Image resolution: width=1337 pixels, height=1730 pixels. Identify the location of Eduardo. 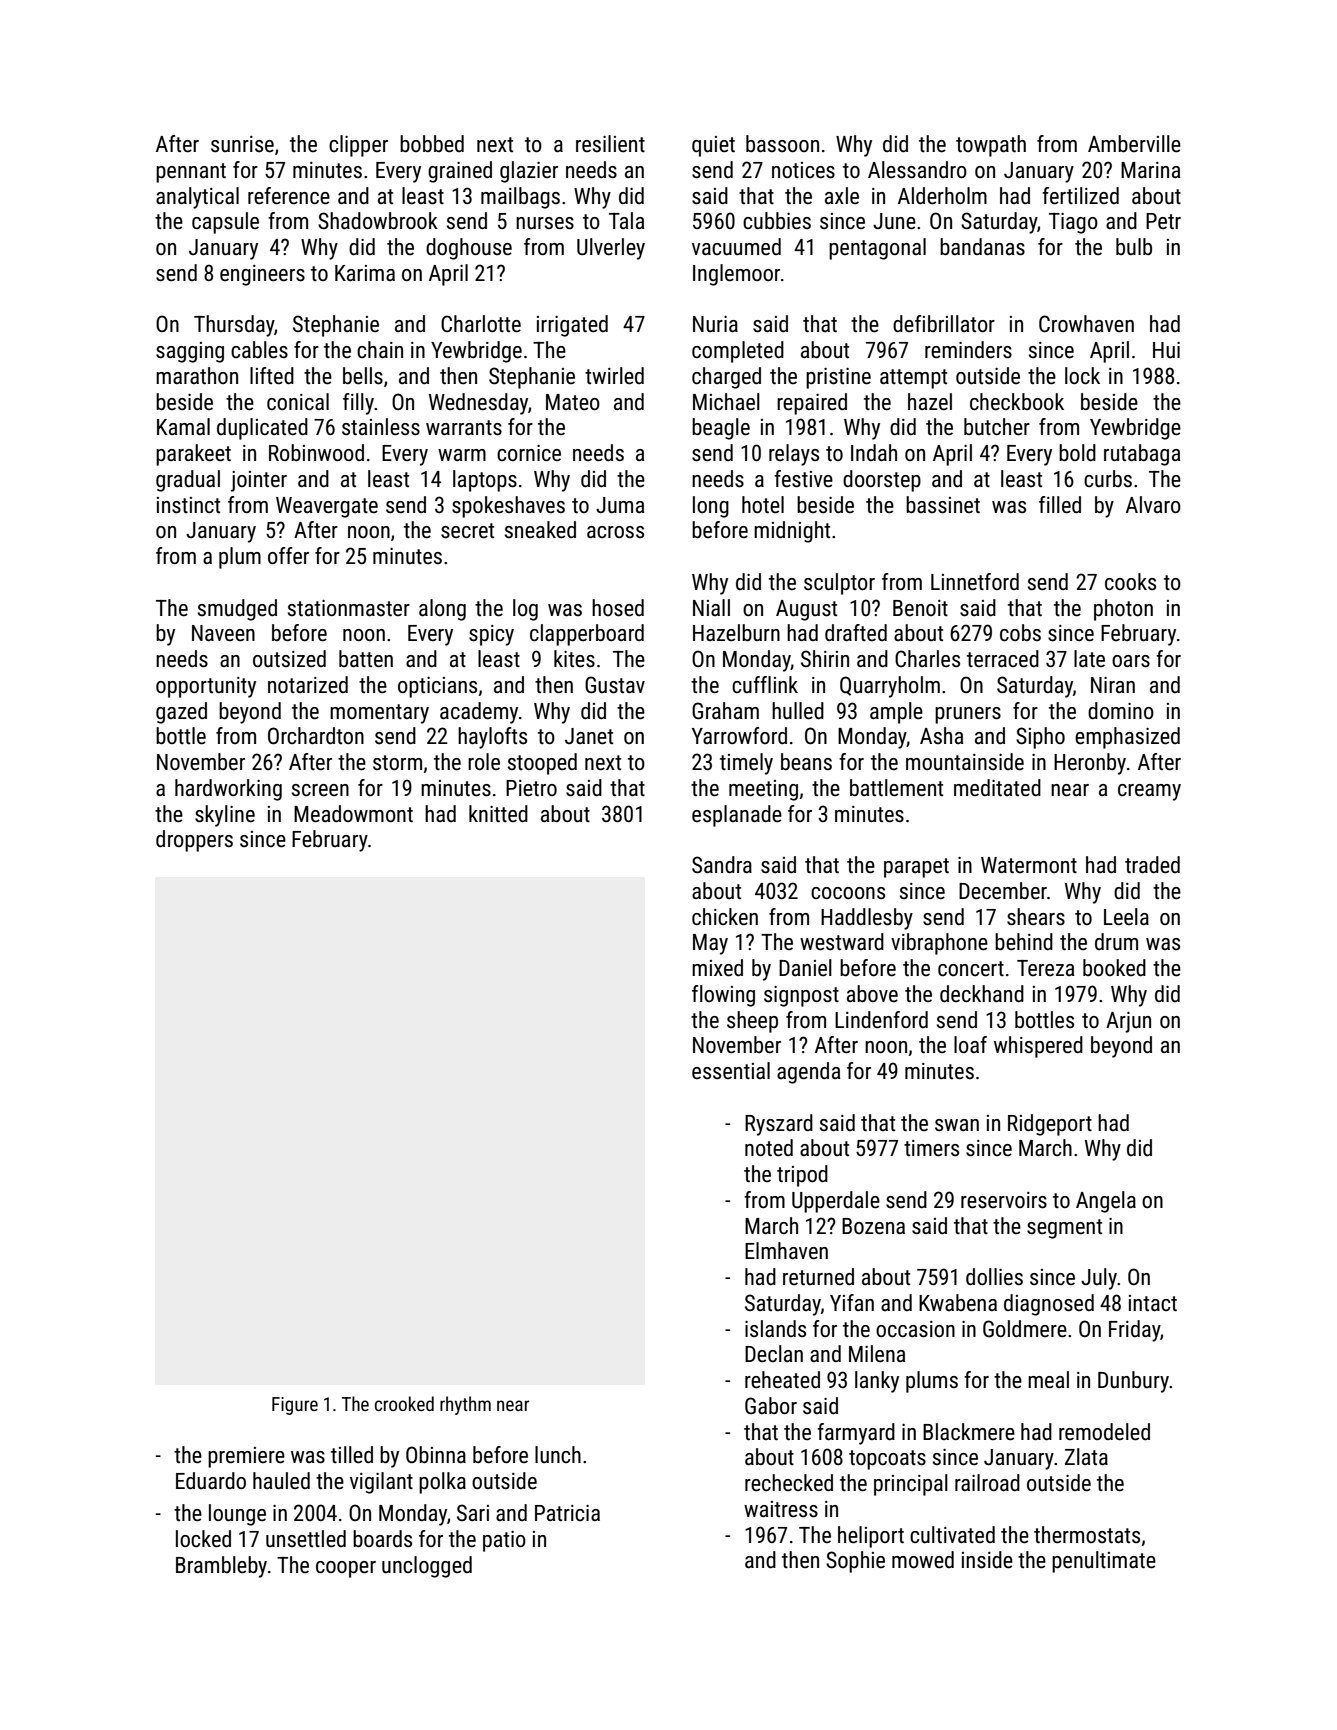
(211, 1481).
